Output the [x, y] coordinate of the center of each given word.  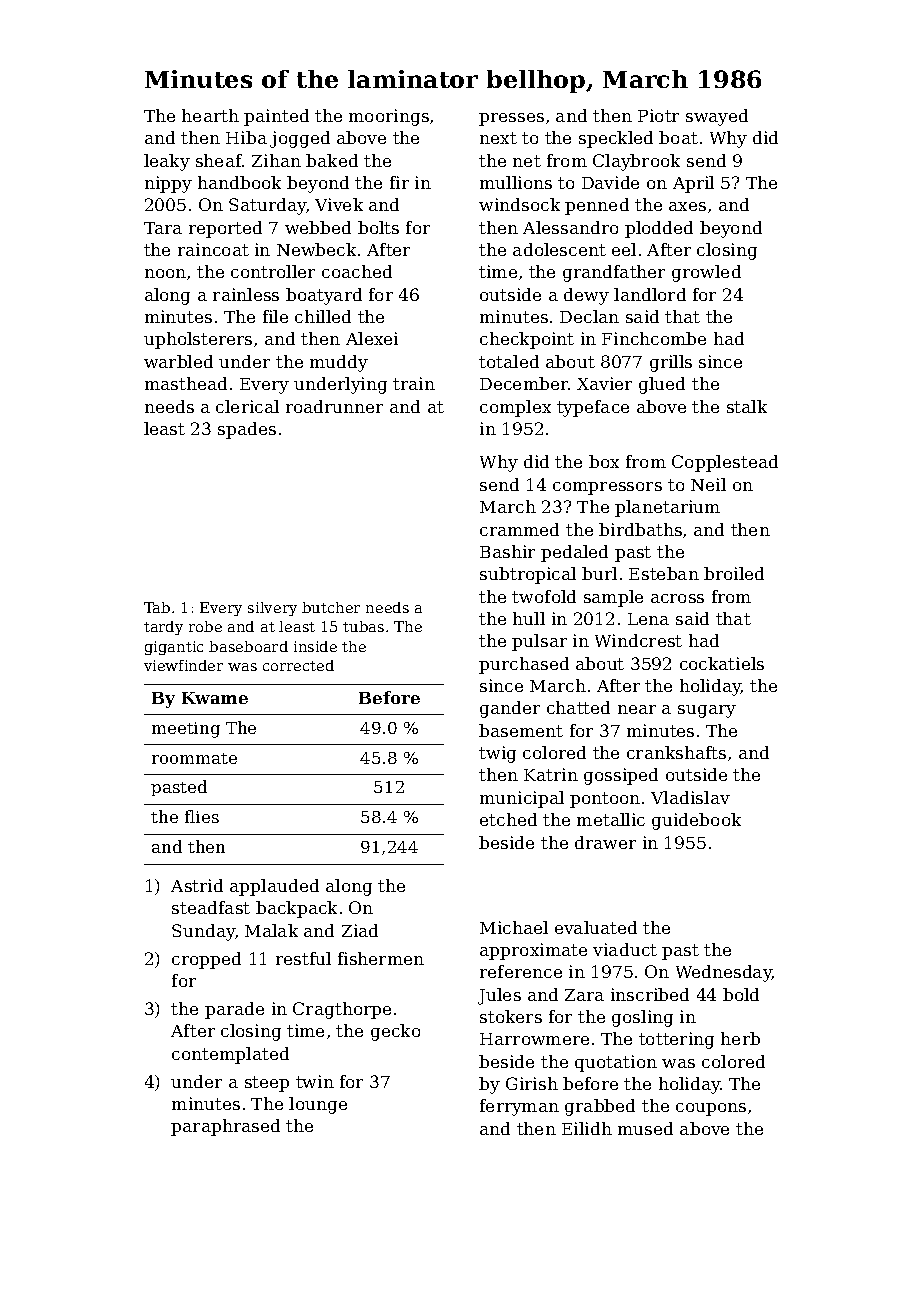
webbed [318, 227]
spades [247, 430]
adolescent [559, 249]
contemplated [230, 1055]
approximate [533, 951]
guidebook [696, 821]
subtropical [528, 575]
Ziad [360, 930]
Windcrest [638, 640]
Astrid [197, 885]
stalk [747, 406]
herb [740, 1038]
